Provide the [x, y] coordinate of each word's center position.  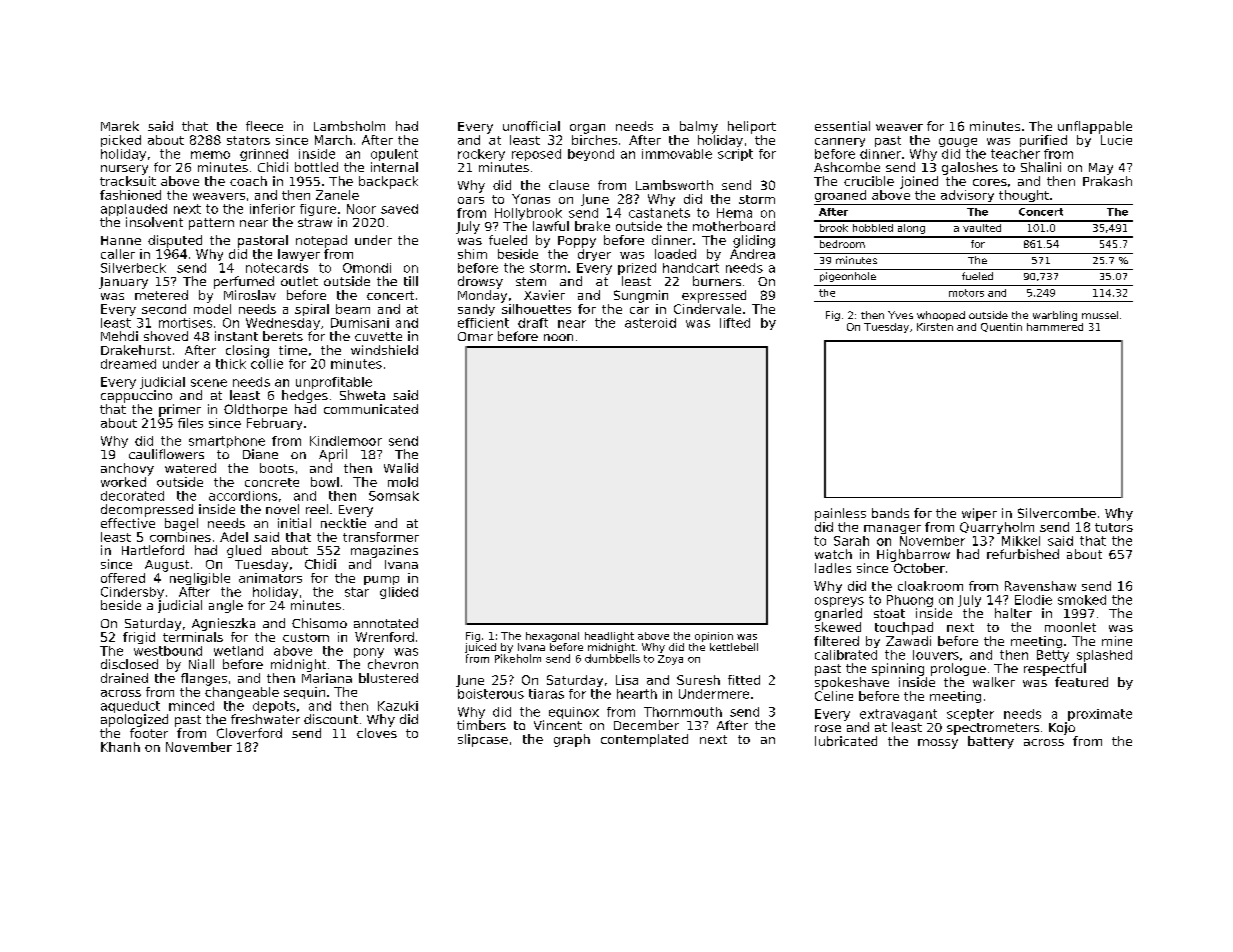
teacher [1015, 154]
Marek [120, 126]
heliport [752, 127]
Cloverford [249, 733]
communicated [371, 409]
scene [209, 383]
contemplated [644, 740]
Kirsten [935, 327]
